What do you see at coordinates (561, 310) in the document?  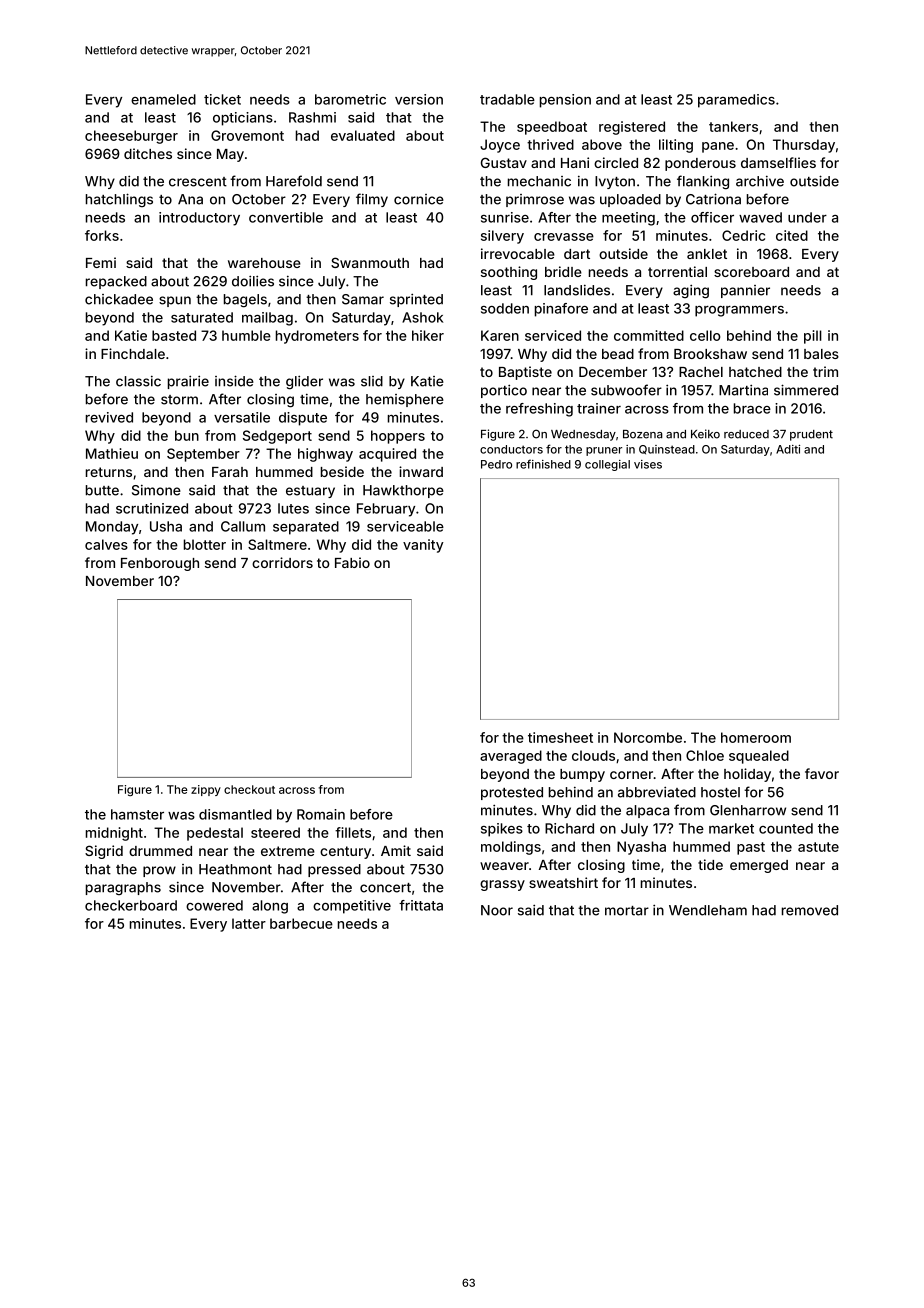 I see `pinafore` at bounding box center [561, 310].
